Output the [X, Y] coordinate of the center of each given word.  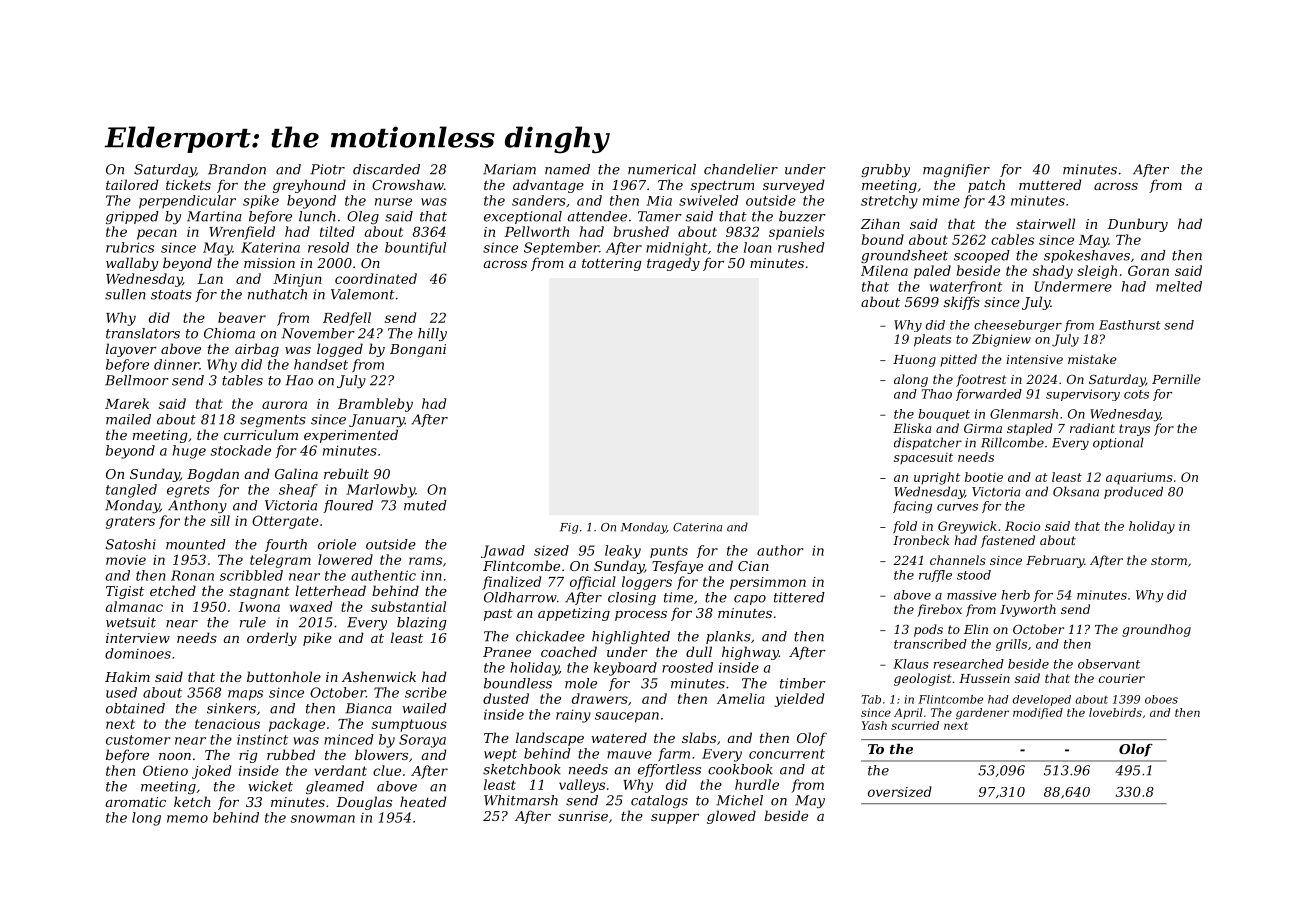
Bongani [418, 350]
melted [1179, 286]
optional [1118, 443]
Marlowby [380, 491]
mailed [128, 419]
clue [387, 770]
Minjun [297, 280]
